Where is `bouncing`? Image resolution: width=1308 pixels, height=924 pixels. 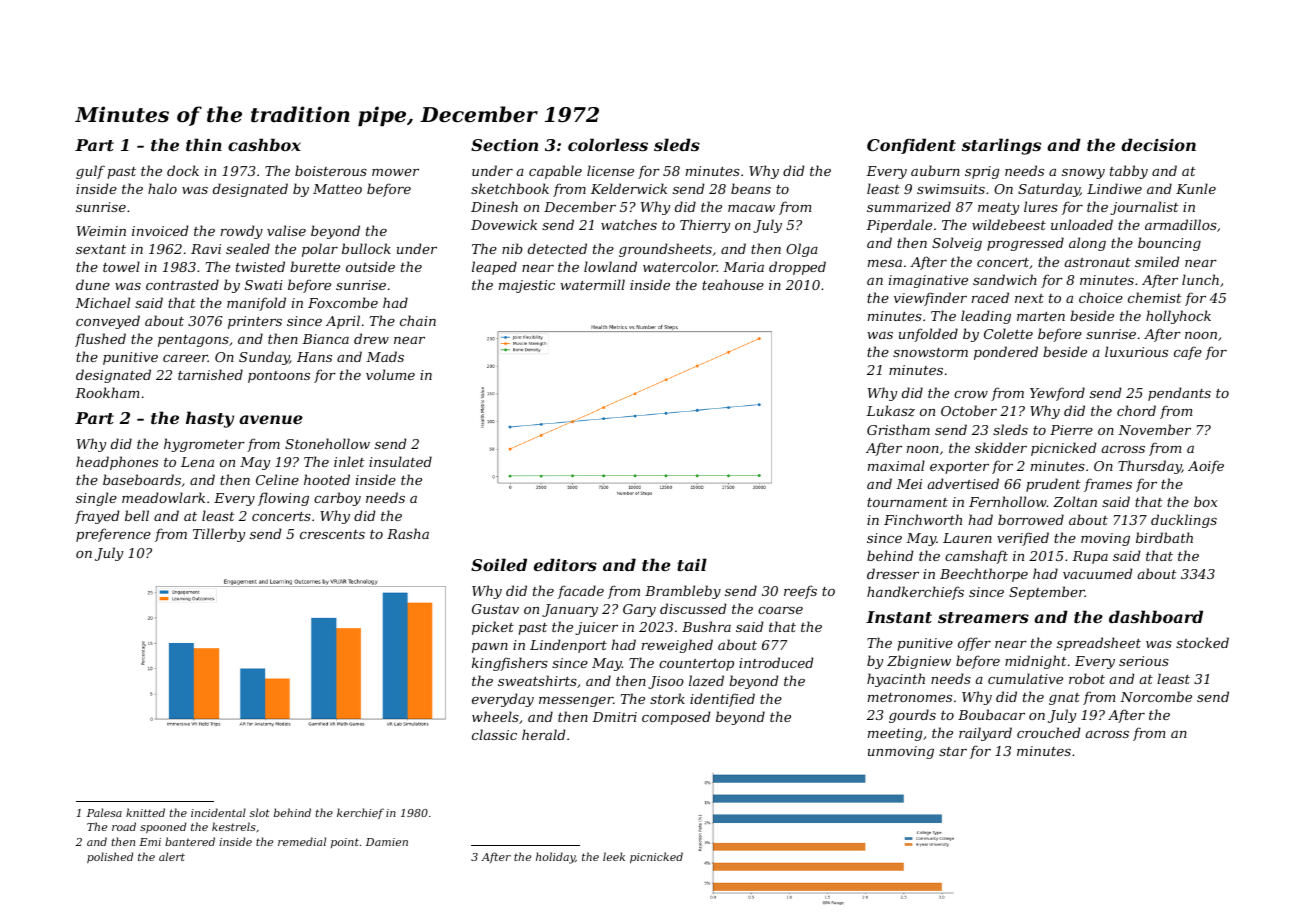
bouncing is located at coordinates (1169, 244).
